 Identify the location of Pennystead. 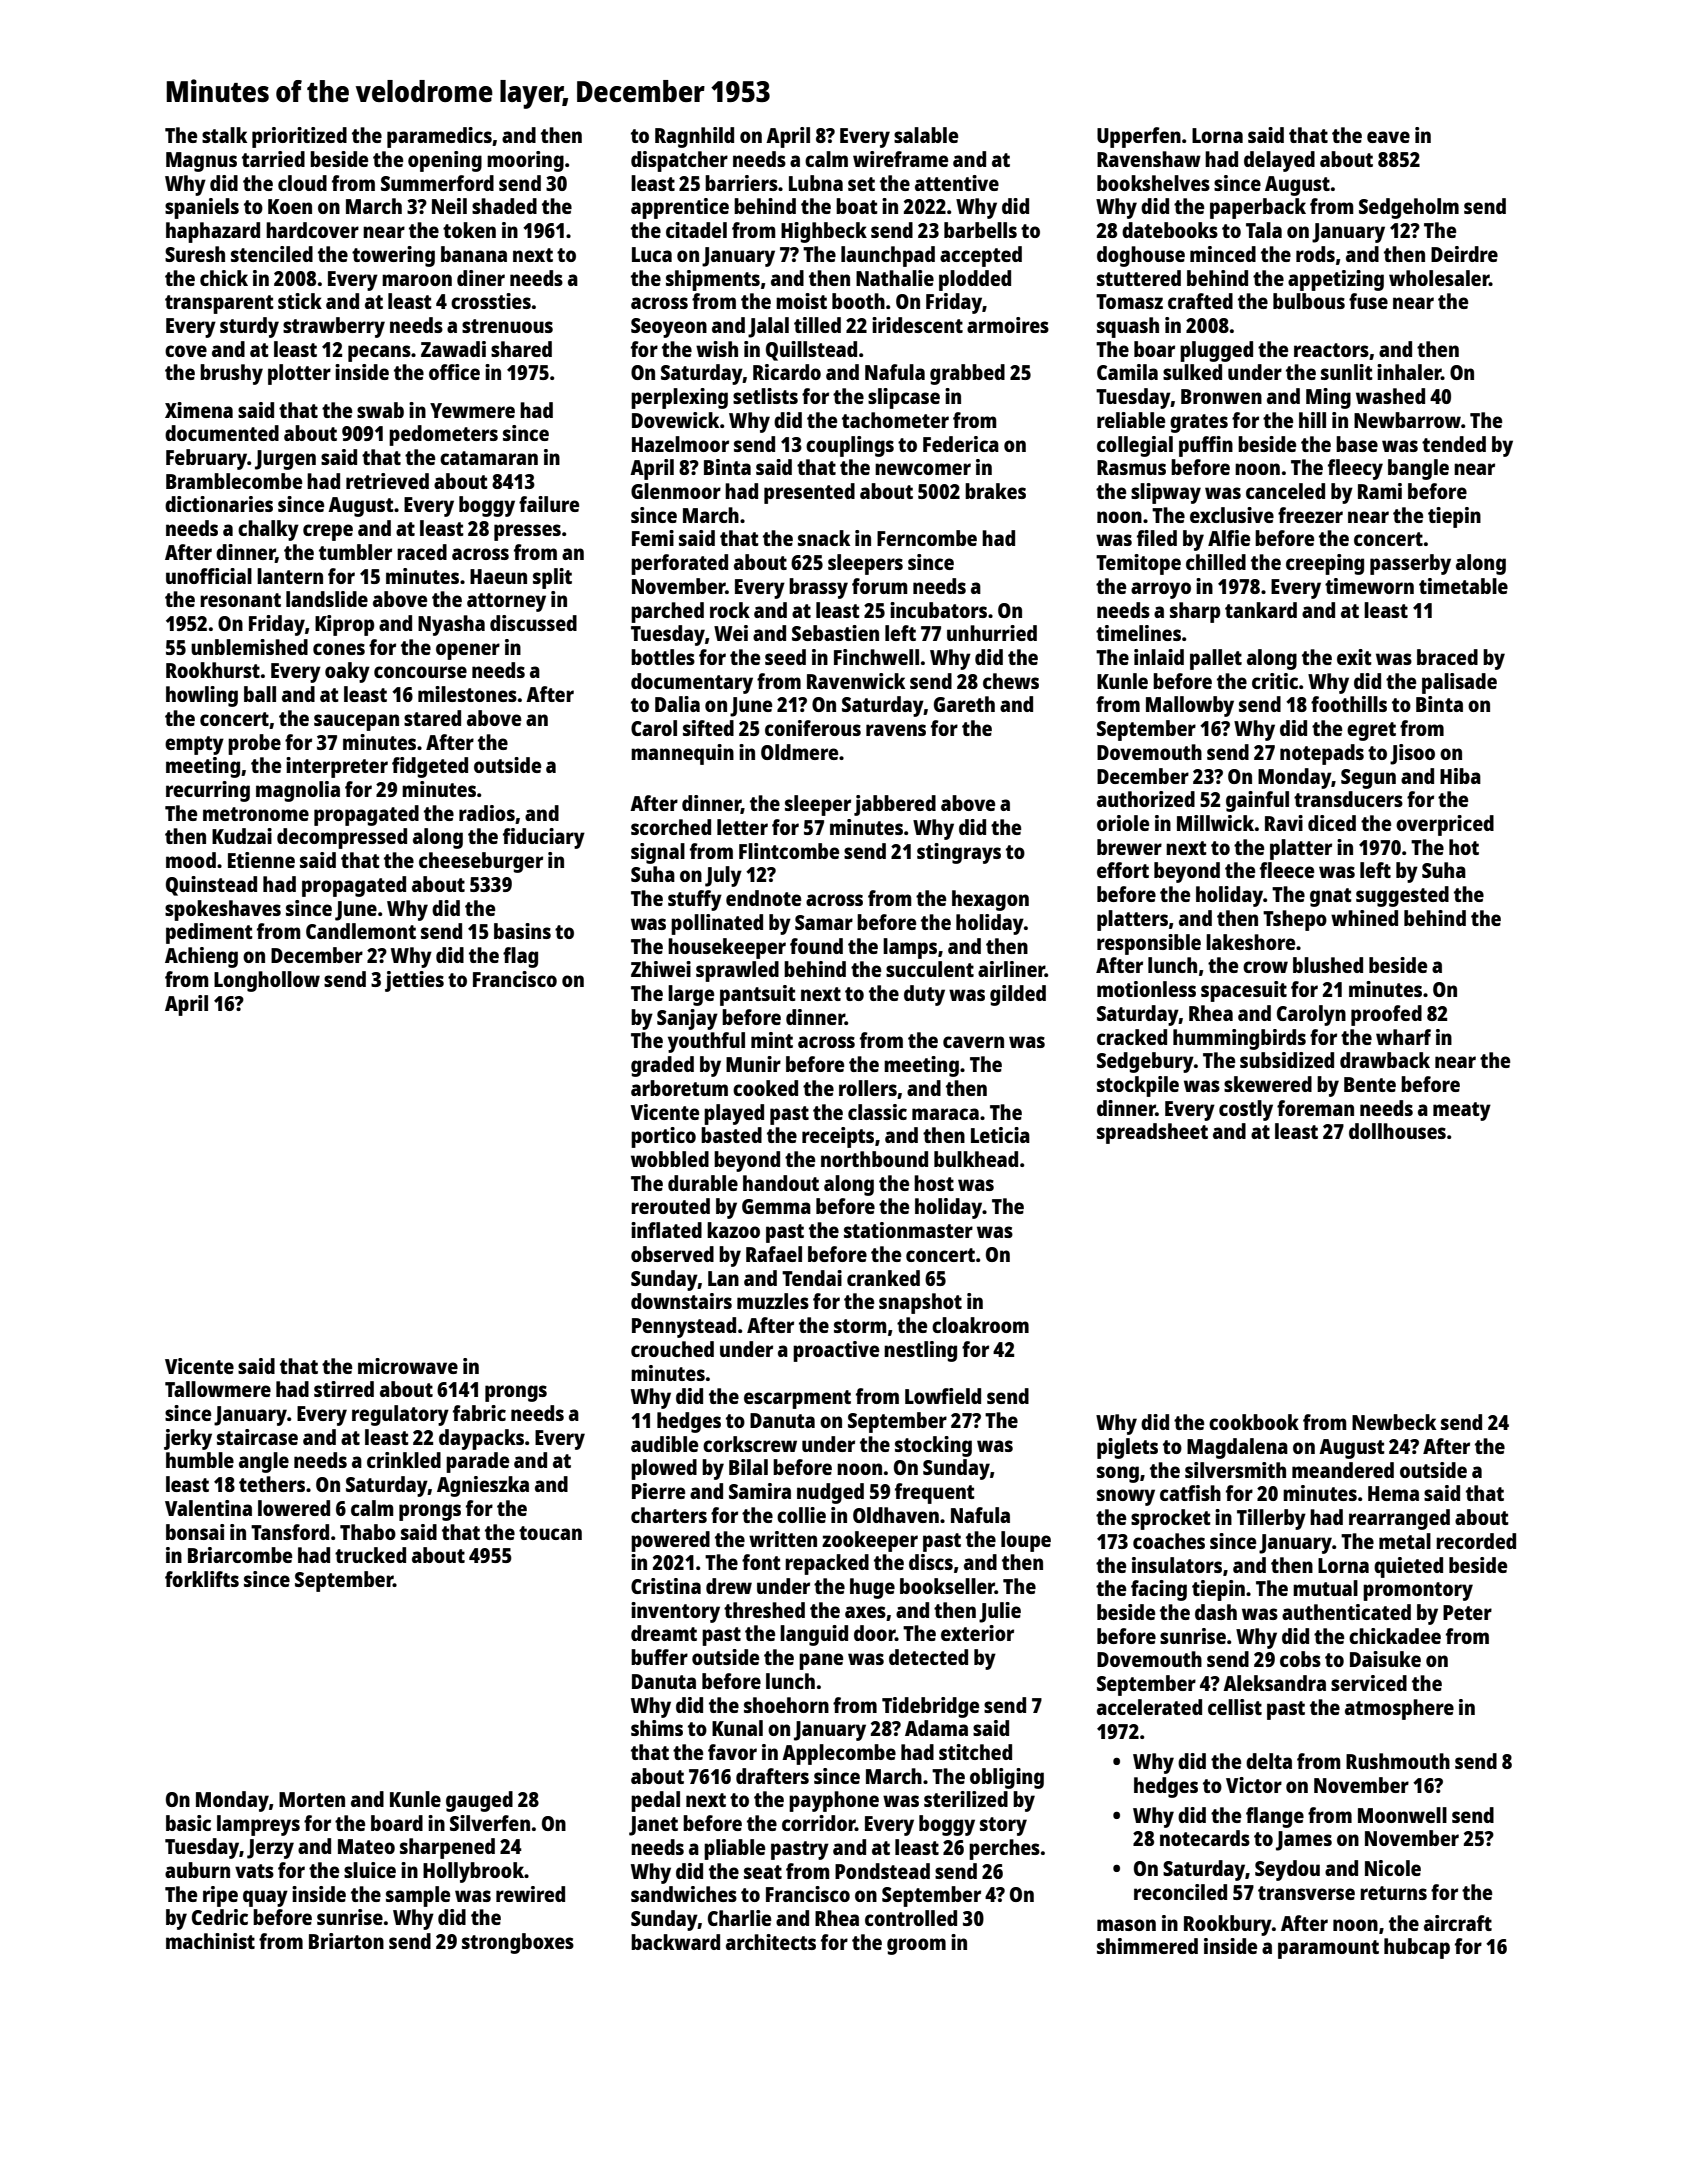
(684, 1327).
